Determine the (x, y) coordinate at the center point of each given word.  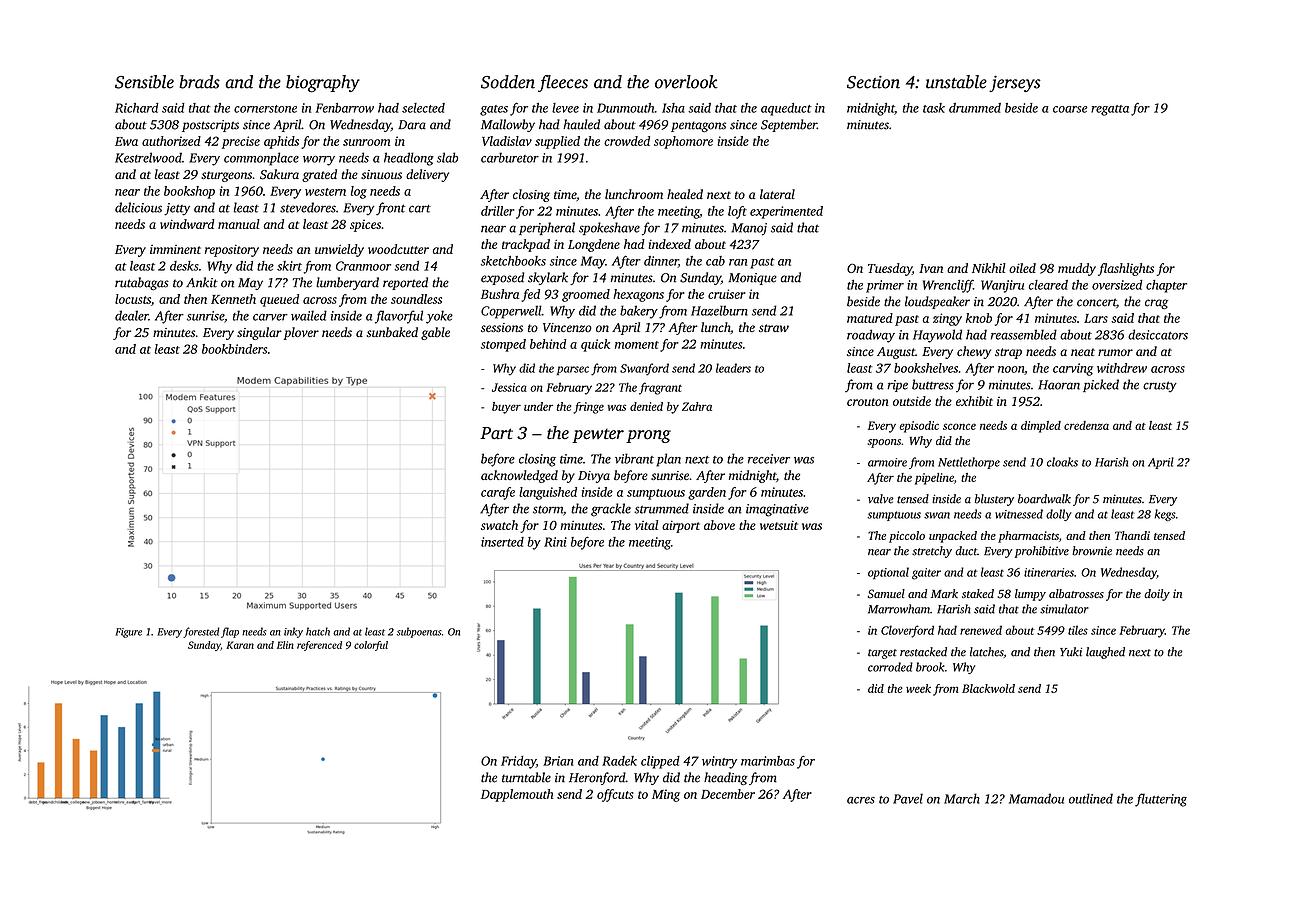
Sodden (508, 82)
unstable (956, 82)
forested (201, 632)
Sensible (144, 82)
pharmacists (1028, 537)
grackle (611, 510)
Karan (240, 645)
